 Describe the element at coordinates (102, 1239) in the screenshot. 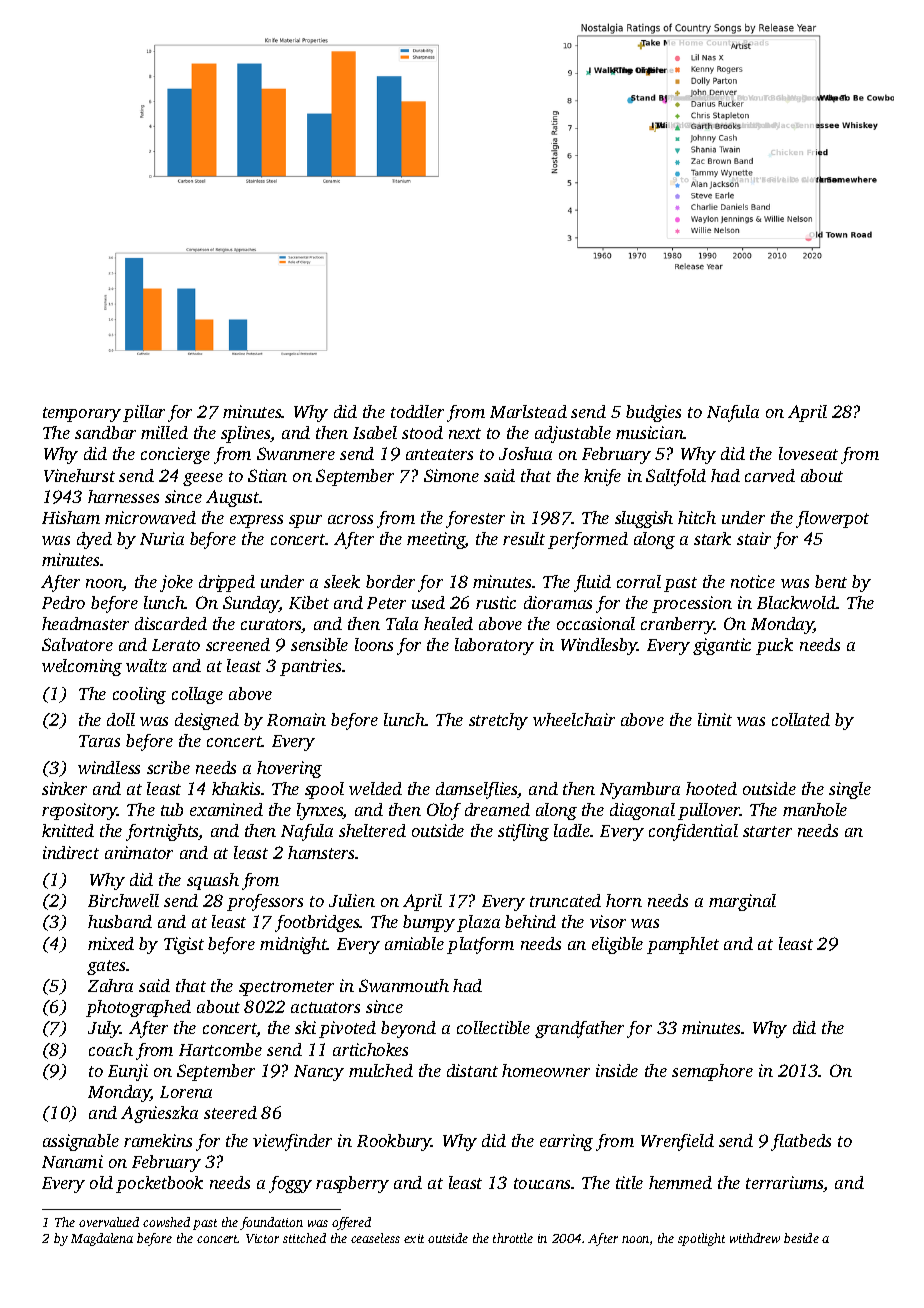

I see `Magdalena` at that location.
